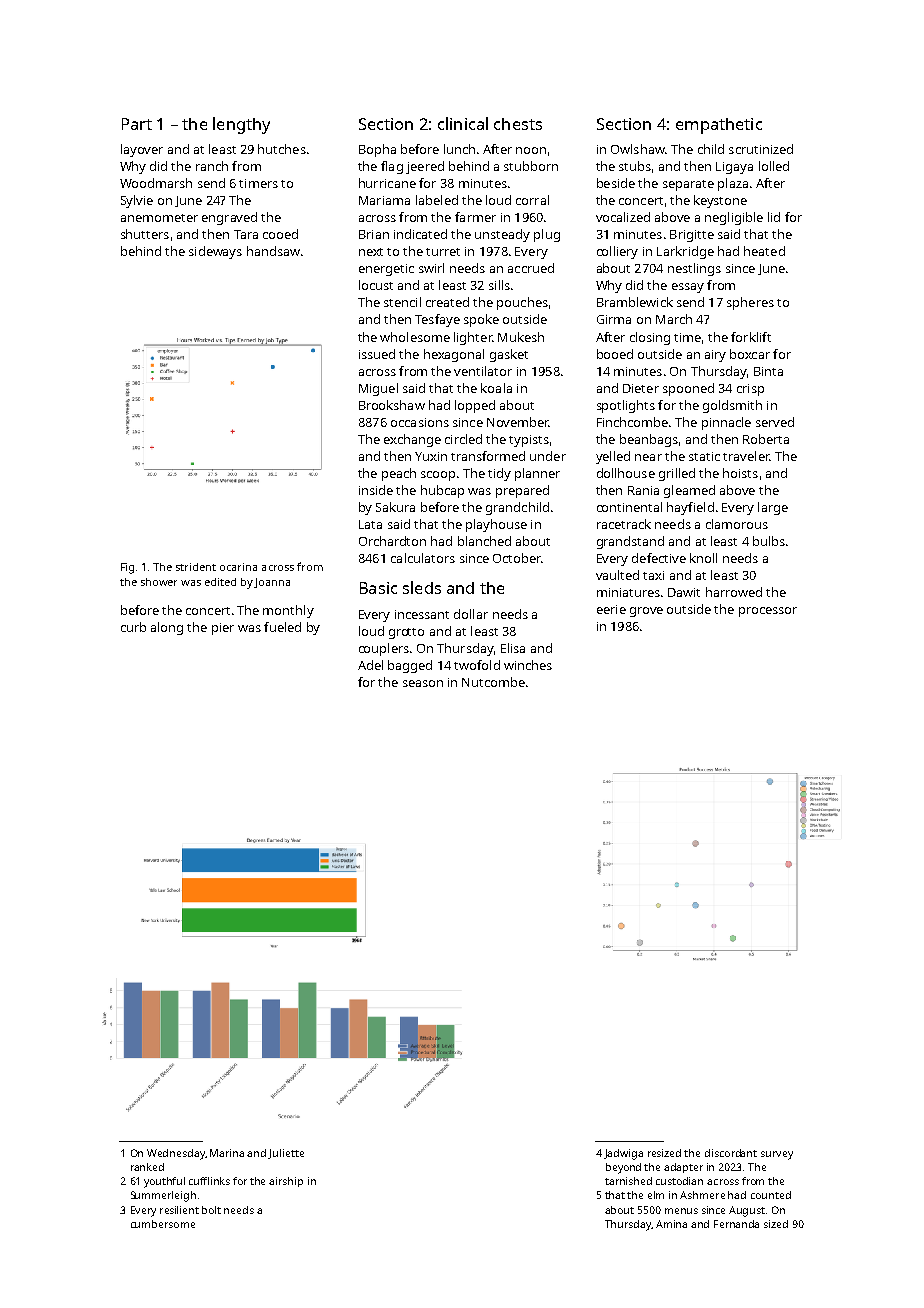  What do you see at coordinates (641, 388) in the screenshot?
I see `Dieter` at bounding box center [641, 388].
